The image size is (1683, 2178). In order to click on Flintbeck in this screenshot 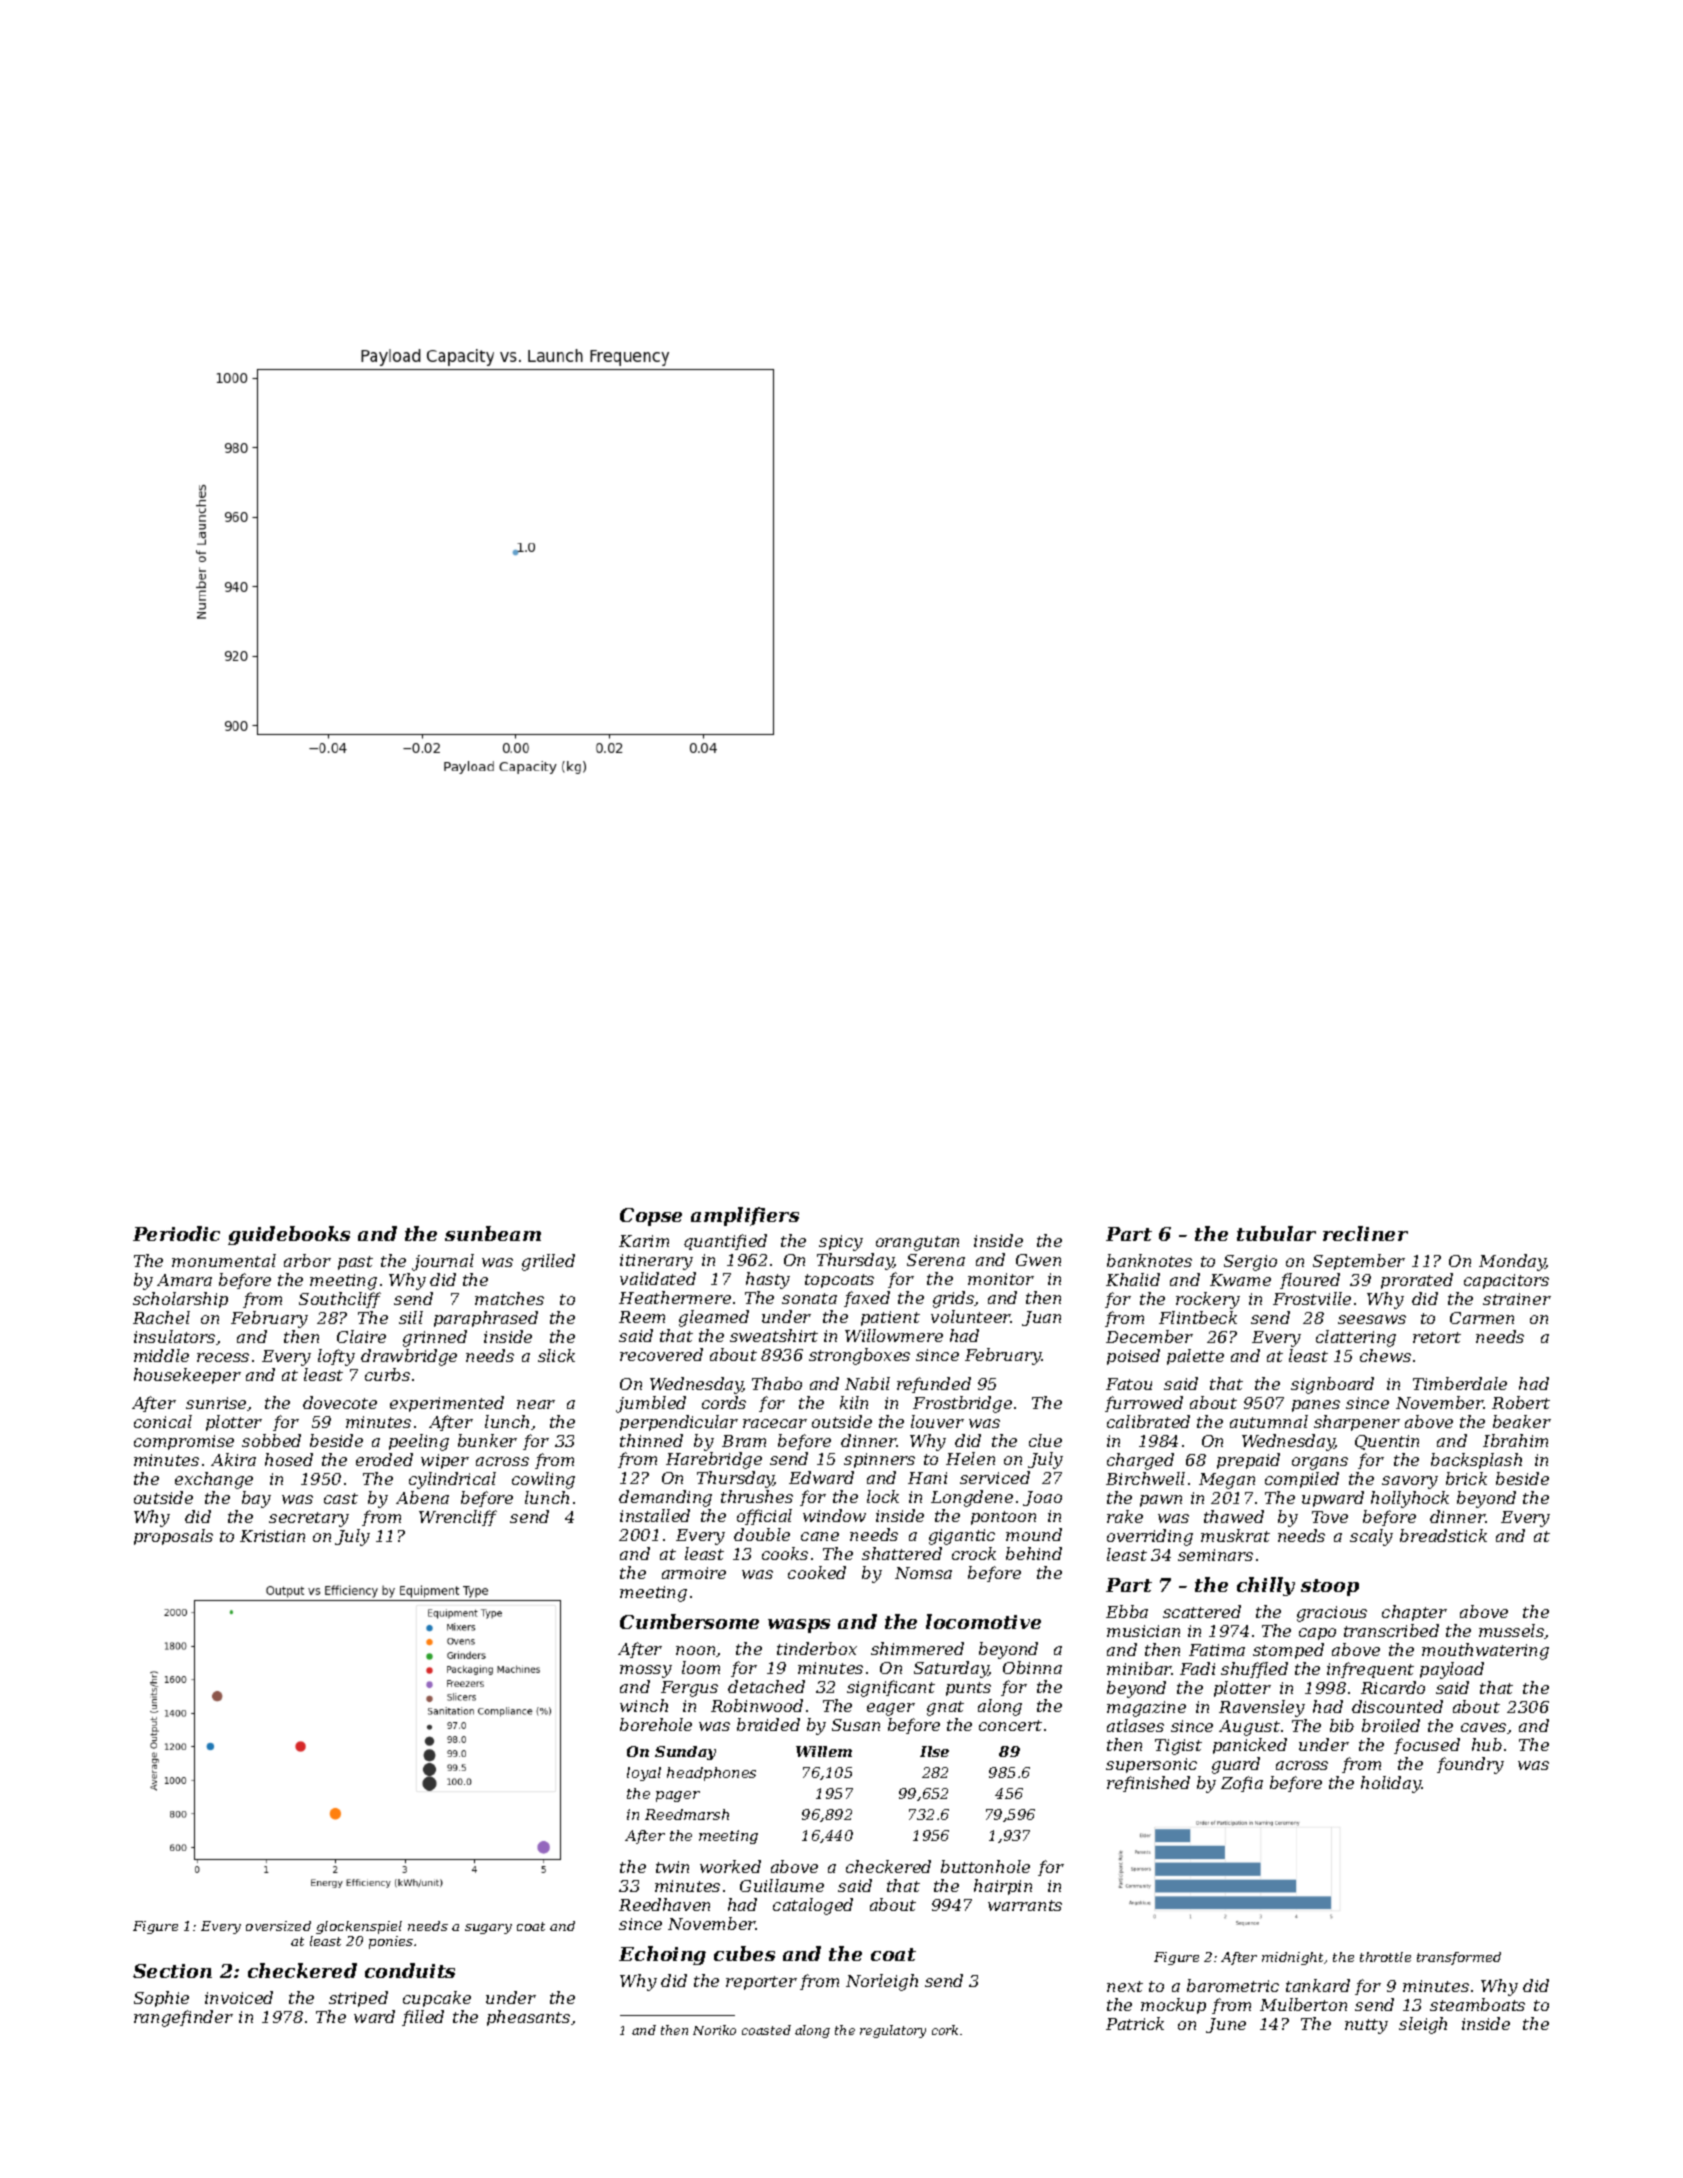, I will do `click(1198, 1317)`.
